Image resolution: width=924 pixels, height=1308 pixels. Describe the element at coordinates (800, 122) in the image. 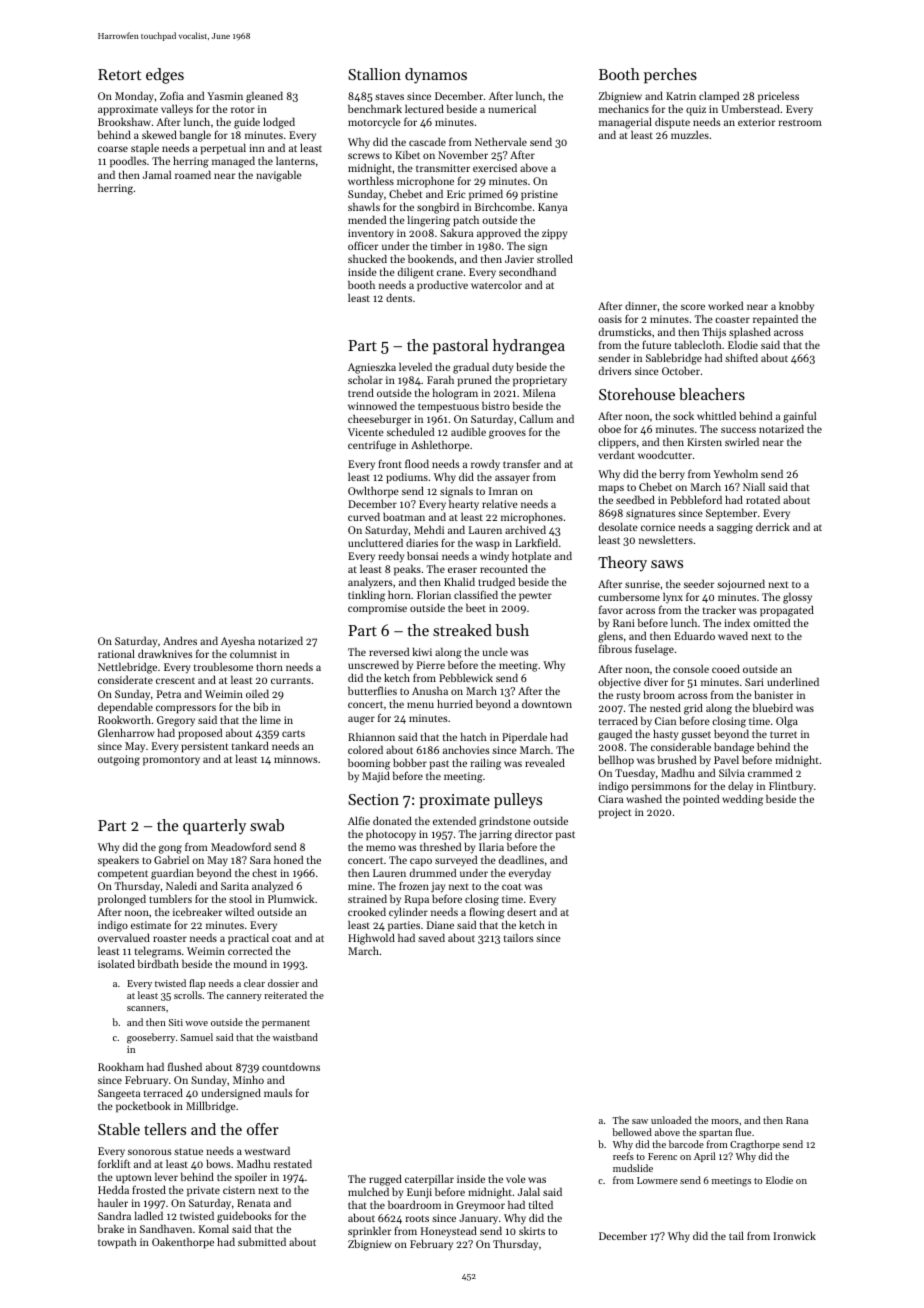

I see `restroom` at that location.
